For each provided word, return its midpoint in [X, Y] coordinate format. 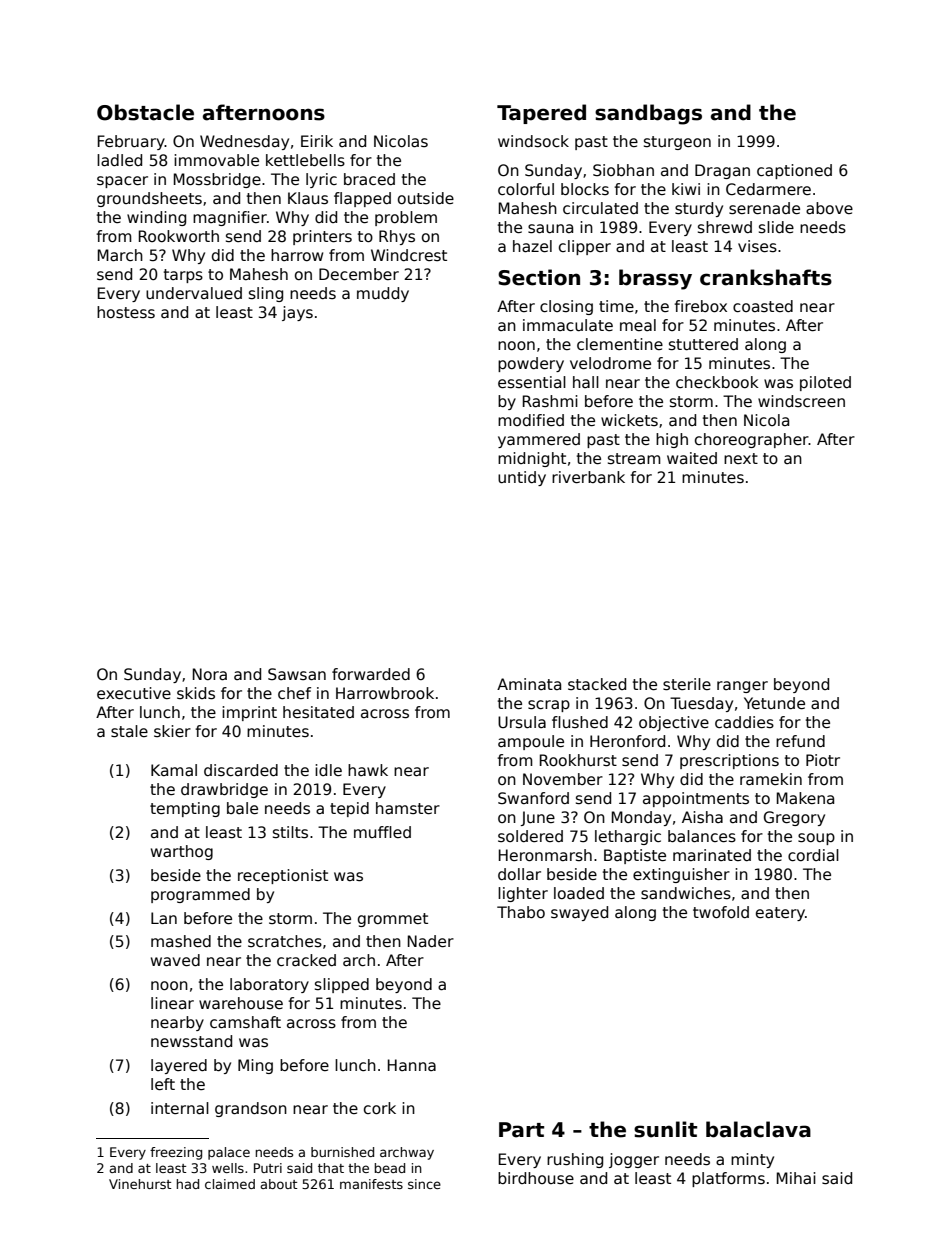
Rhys [397, 237]
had [188, 1184]
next [741, 458]
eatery [780, 914]
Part [521, 1130]
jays [297, 313]
